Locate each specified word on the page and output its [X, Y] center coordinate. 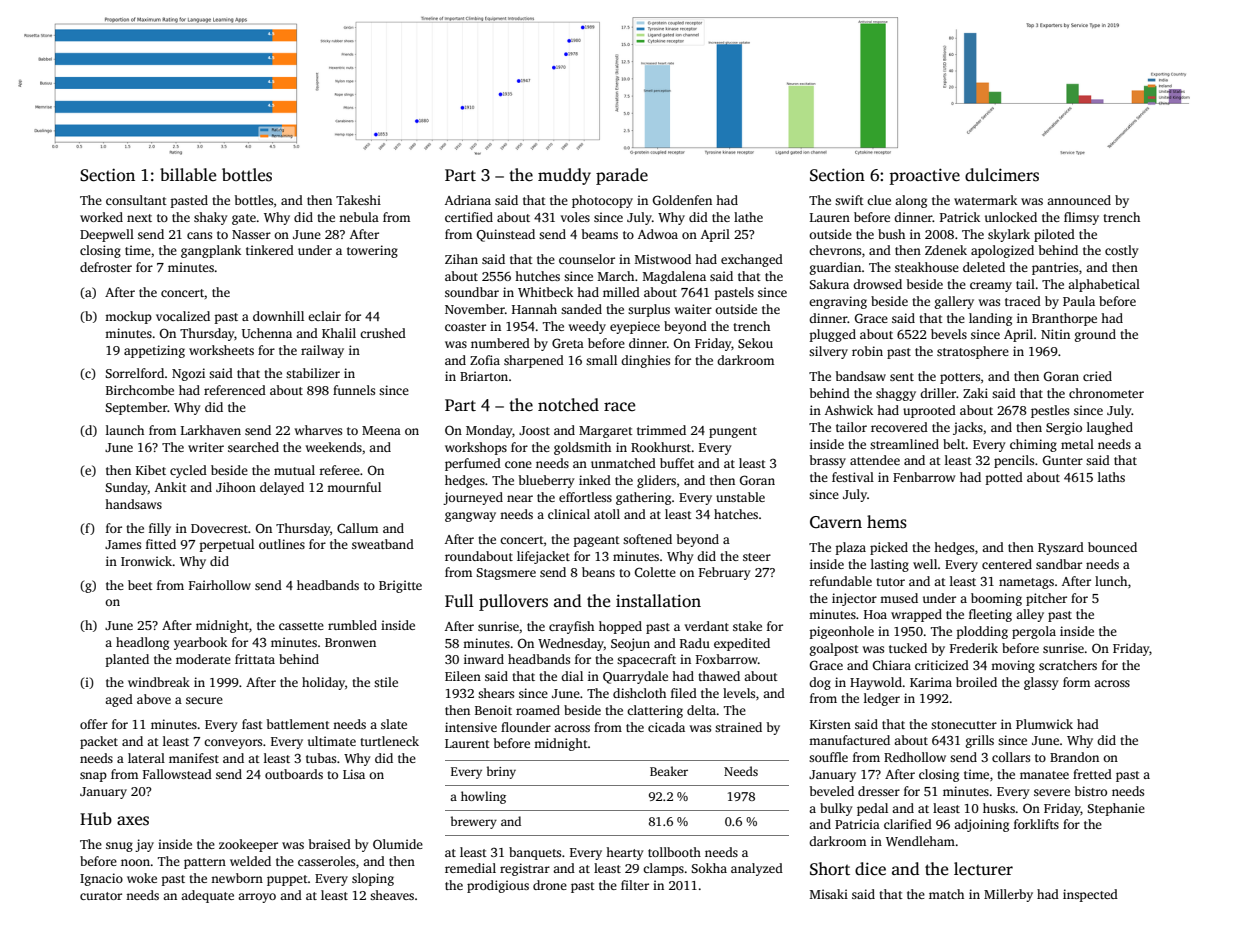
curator [101, 896]
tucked [908, 648]
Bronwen [350, 642]
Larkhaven [211, 430]
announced [1079, 200]
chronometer [1106, 393]
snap [93, 777]
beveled [832, 791]
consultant [136, 200]
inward [484, 659]
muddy [564, 176]
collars [1011, 757]
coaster [465, 327]
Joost [534, 430]
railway [322, 351]
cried [1097, 376]
